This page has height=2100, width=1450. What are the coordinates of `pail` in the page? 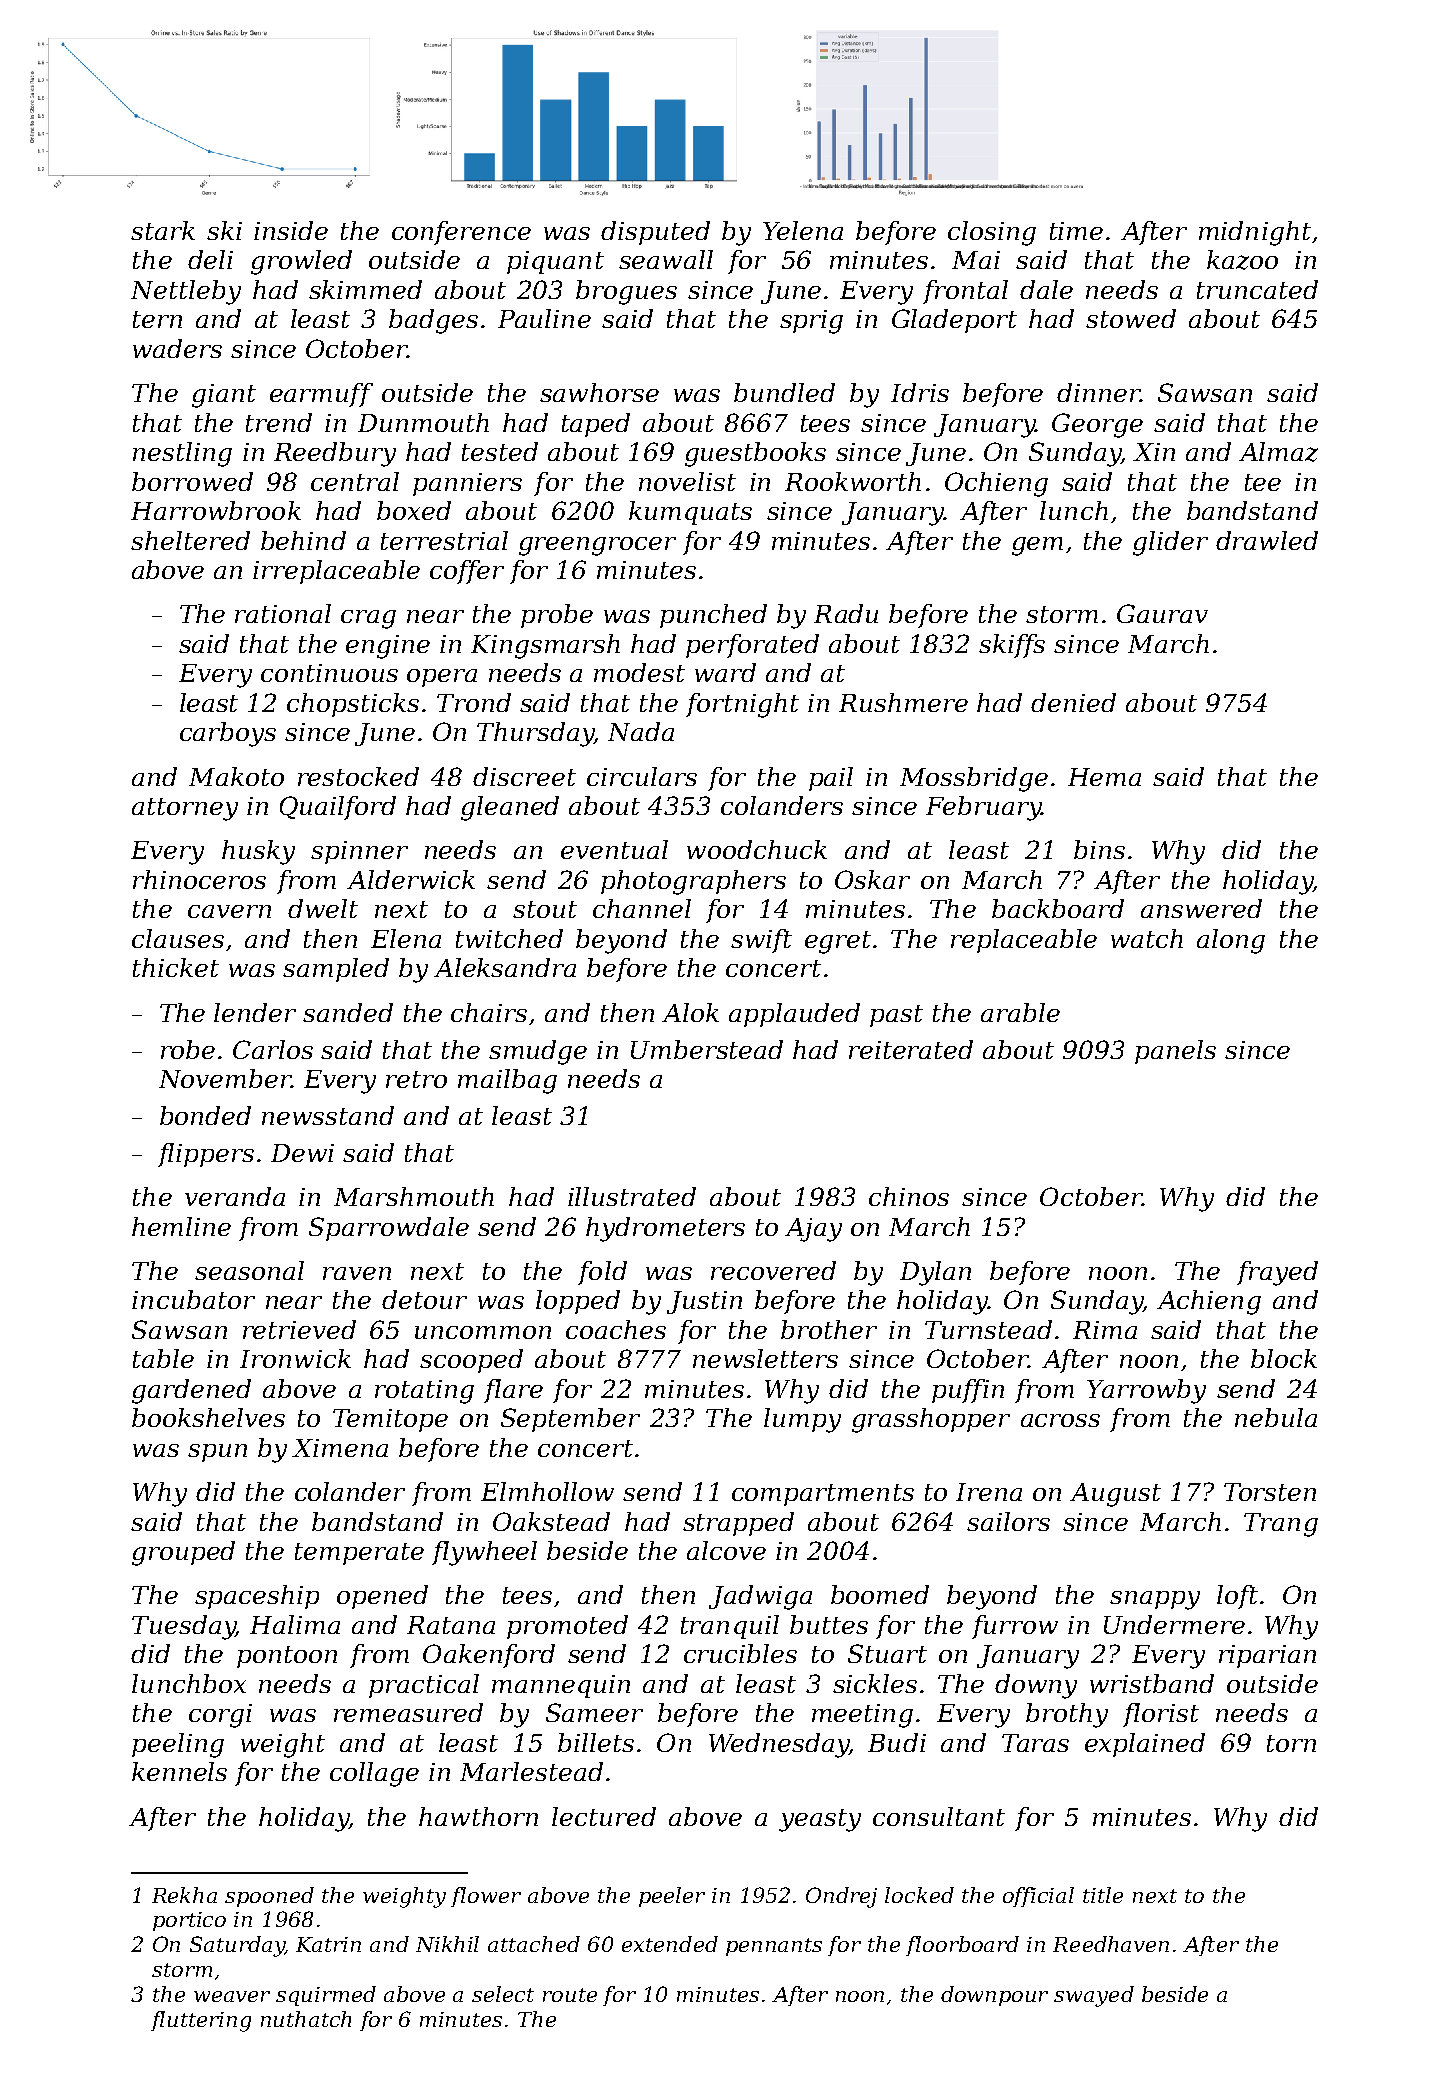 It's located at (831, 779).
